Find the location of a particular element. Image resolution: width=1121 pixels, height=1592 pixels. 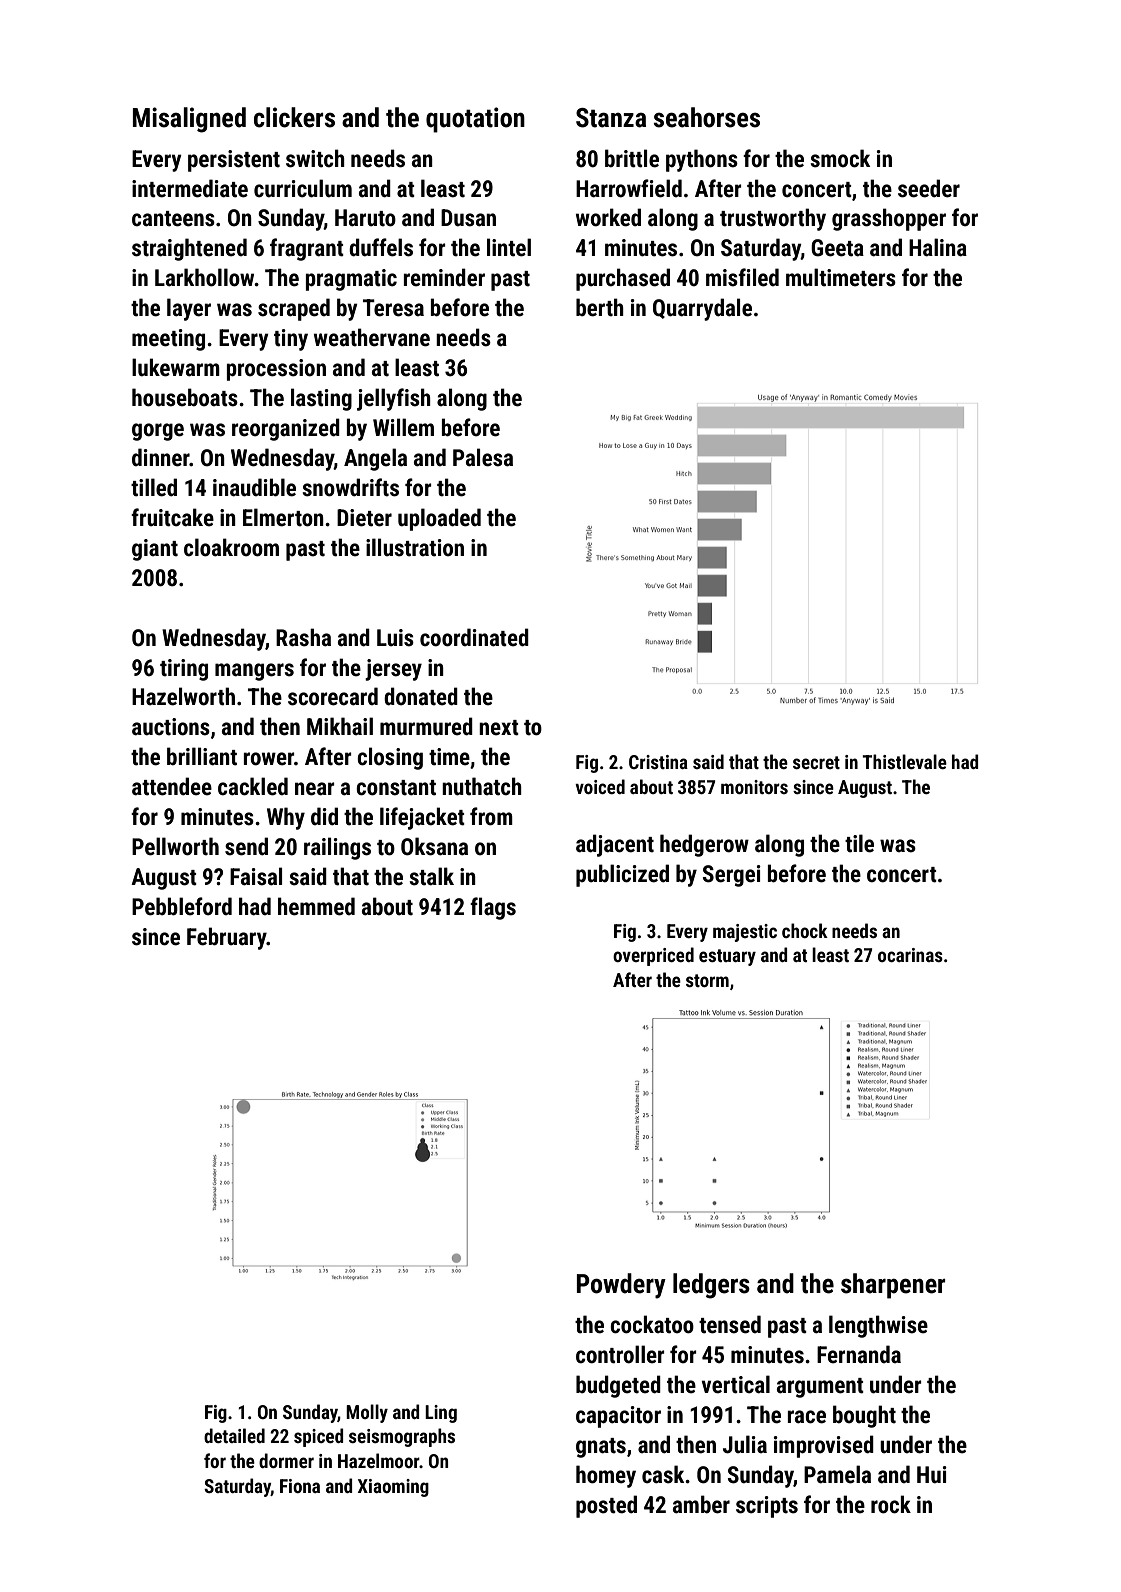

curriculum is located at coordinates (303, 188).
